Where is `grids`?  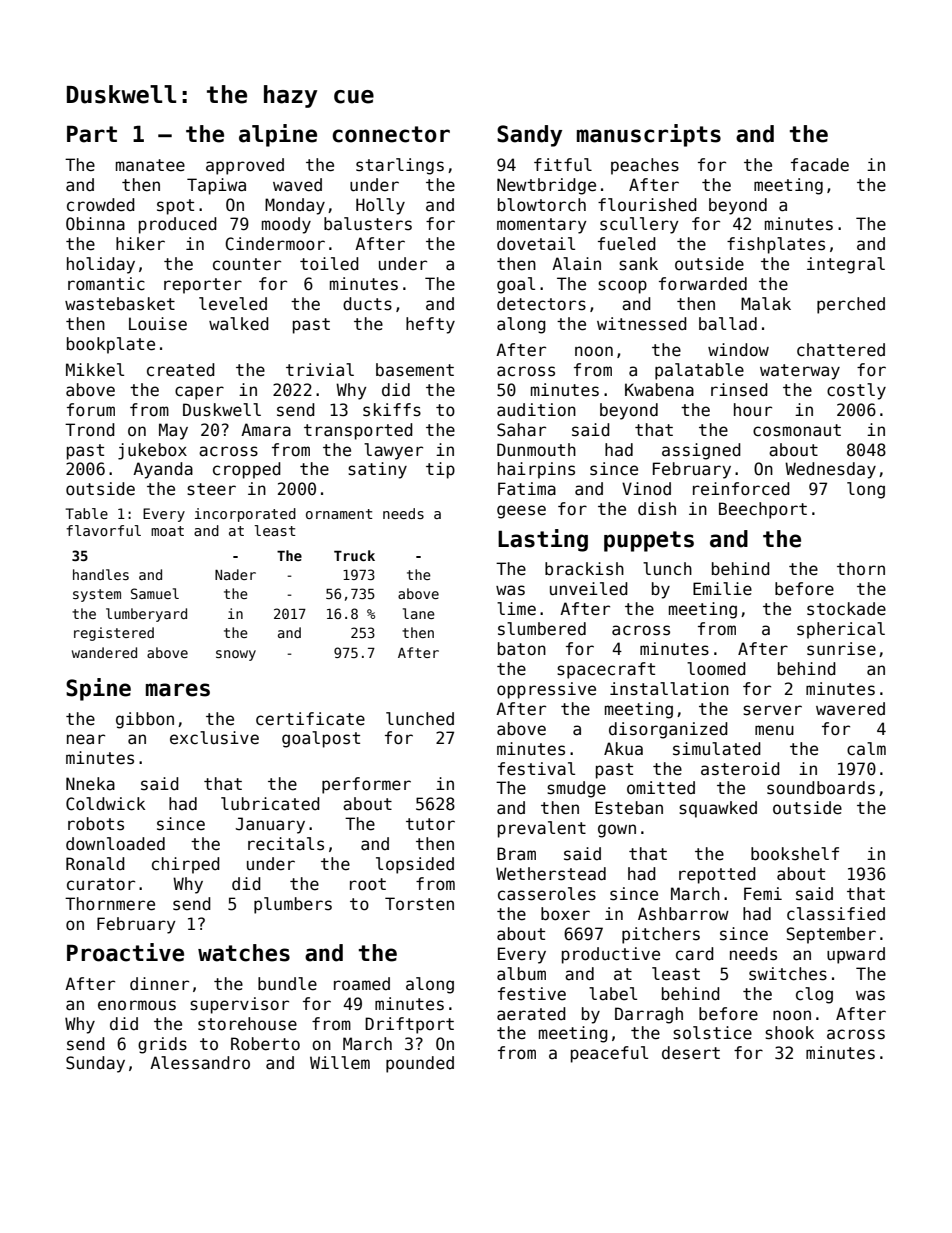
grids is located at coordinates (162, 1045).
